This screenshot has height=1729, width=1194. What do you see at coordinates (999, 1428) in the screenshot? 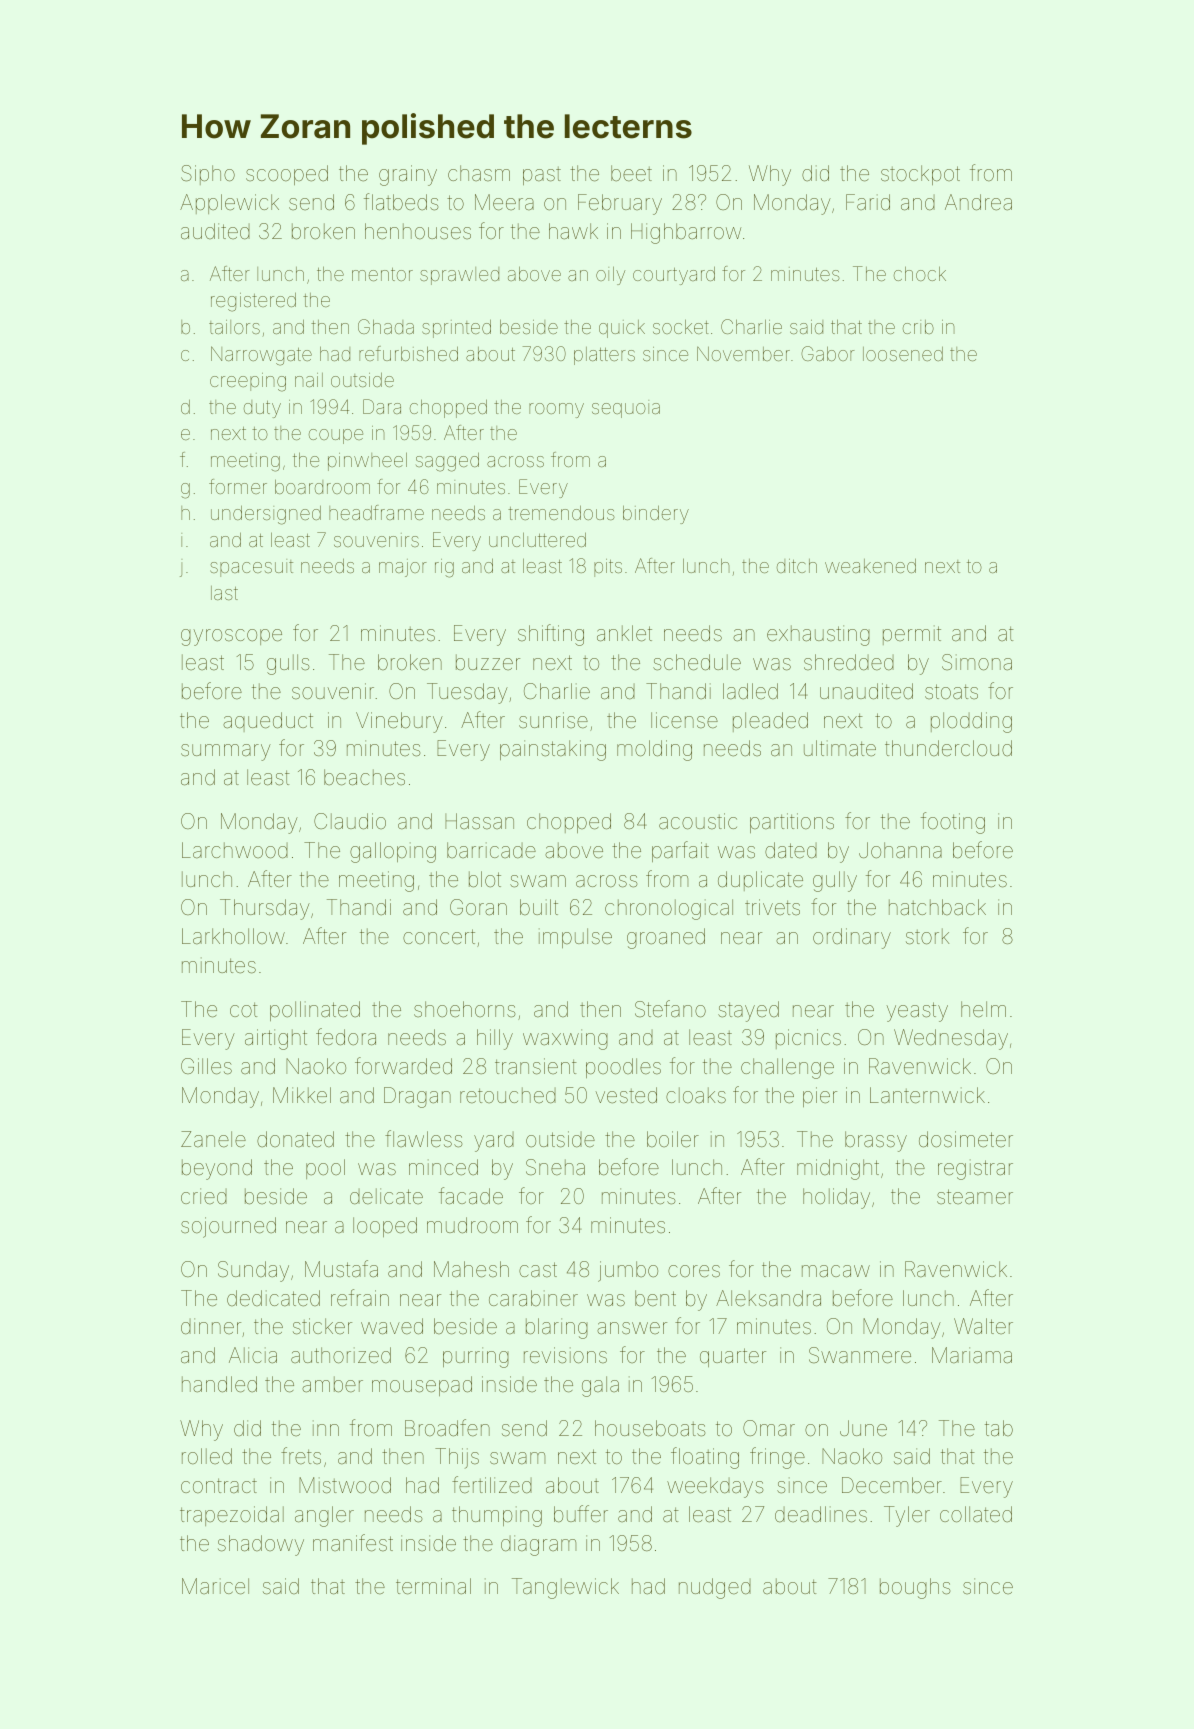
I see `tab` at bounding box center [999, 1428].
